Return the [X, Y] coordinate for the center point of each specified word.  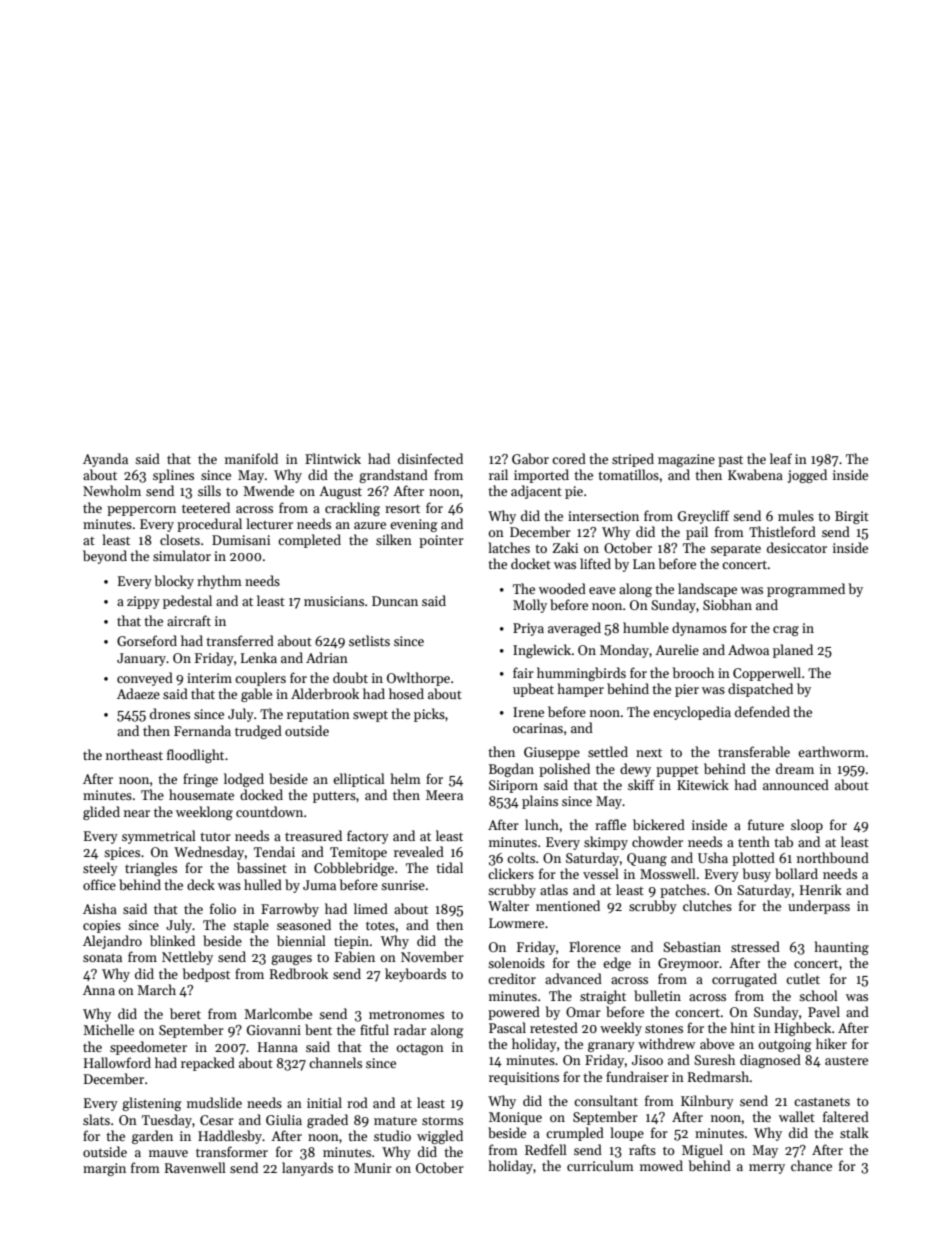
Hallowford [117, 1062]
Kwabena [755, 474]
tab [783, 841]
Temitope [358, 853]
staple [251, 926]
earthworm [831, 751]
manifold [251, 458]
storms [442, 1121]
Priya [528, 629]
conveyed [145, 679]
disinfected [430, 458]
